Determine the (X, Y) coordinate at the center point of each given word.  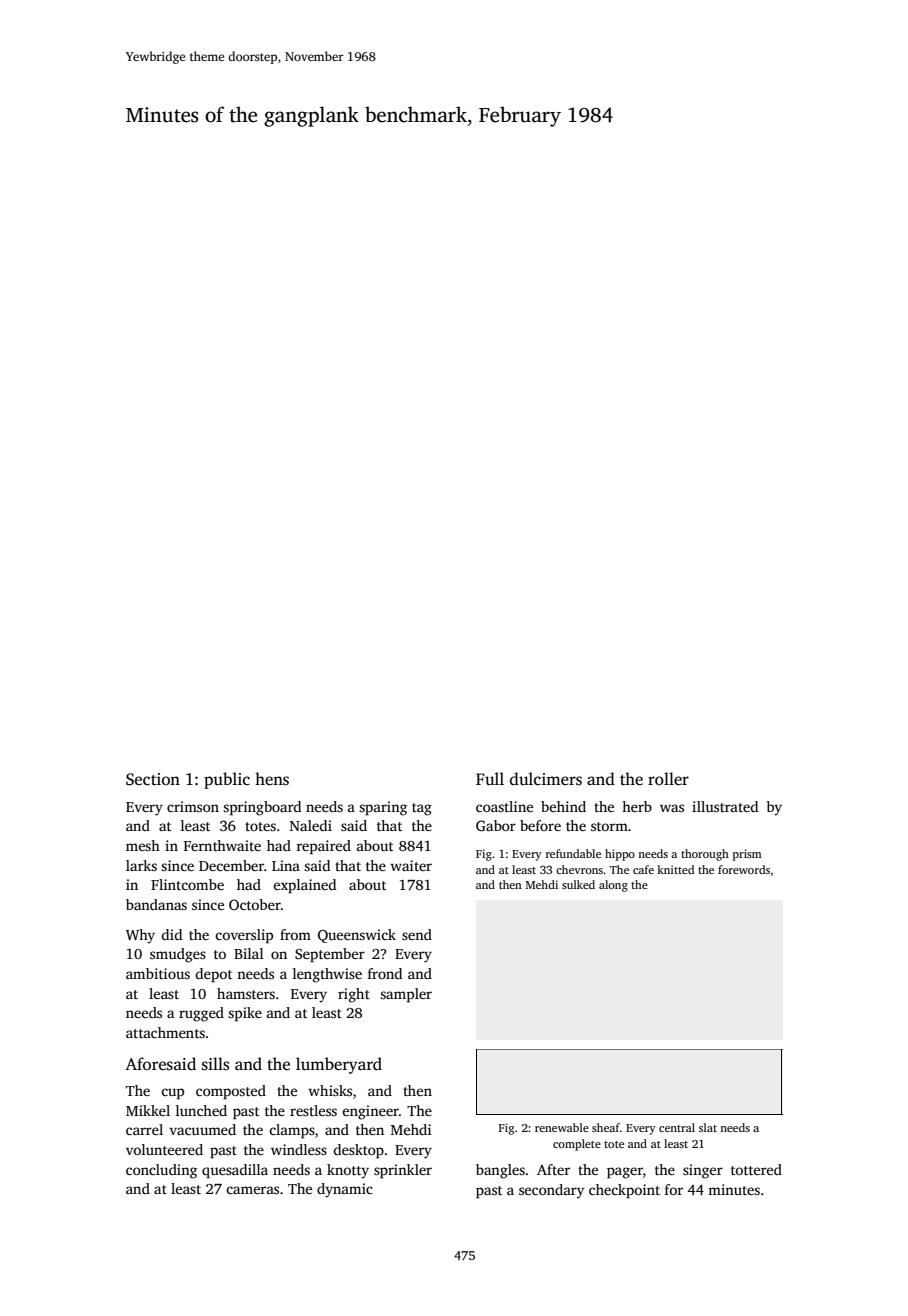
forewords (744, 869)
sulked (578, 884)
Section (153, 779)
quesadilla (235, 1171)
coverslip (244, 936)
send (417, 934)
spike (245, 1014)
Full (490, 778)
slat (708, 1127)
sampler (406, 995)
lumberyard (339, 1065)
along (613, 886)
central (677, 1127)
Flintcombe (187, 884)
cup (172, 1094)
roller (668, 779)
